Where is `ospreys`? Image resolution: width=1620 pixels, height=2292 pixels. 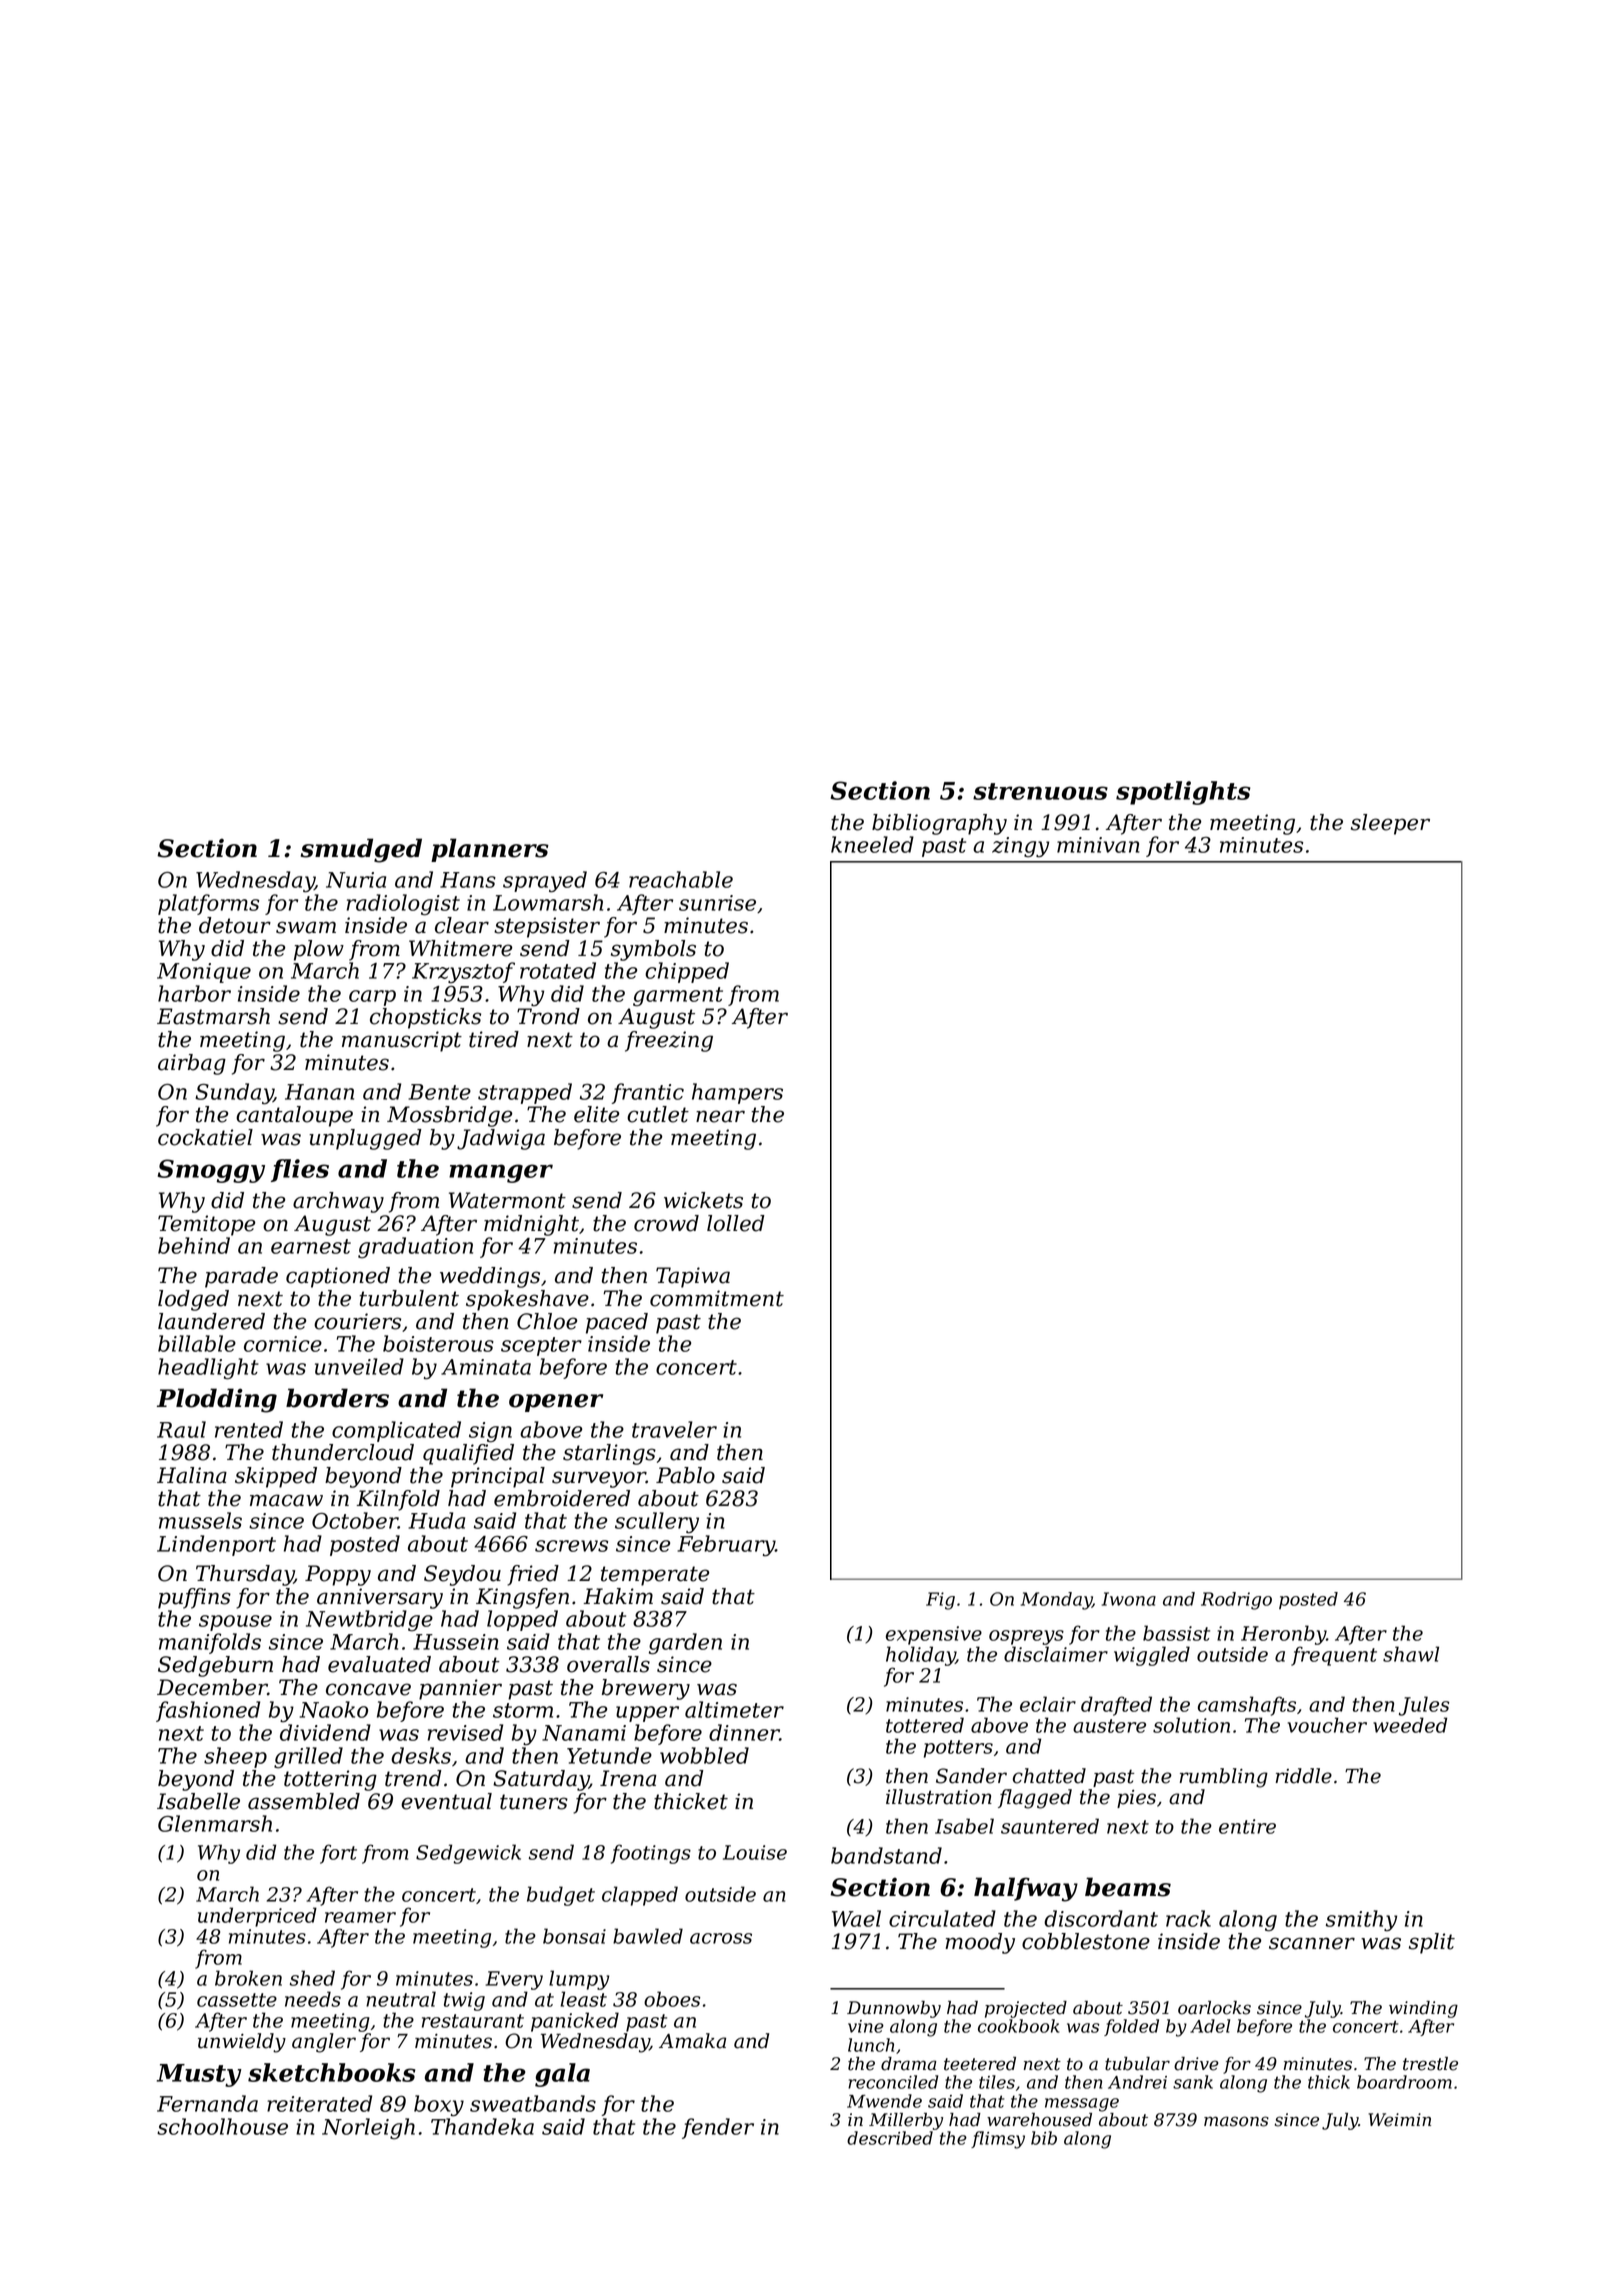
ospreys is located at coordinates (1026, 1637).
